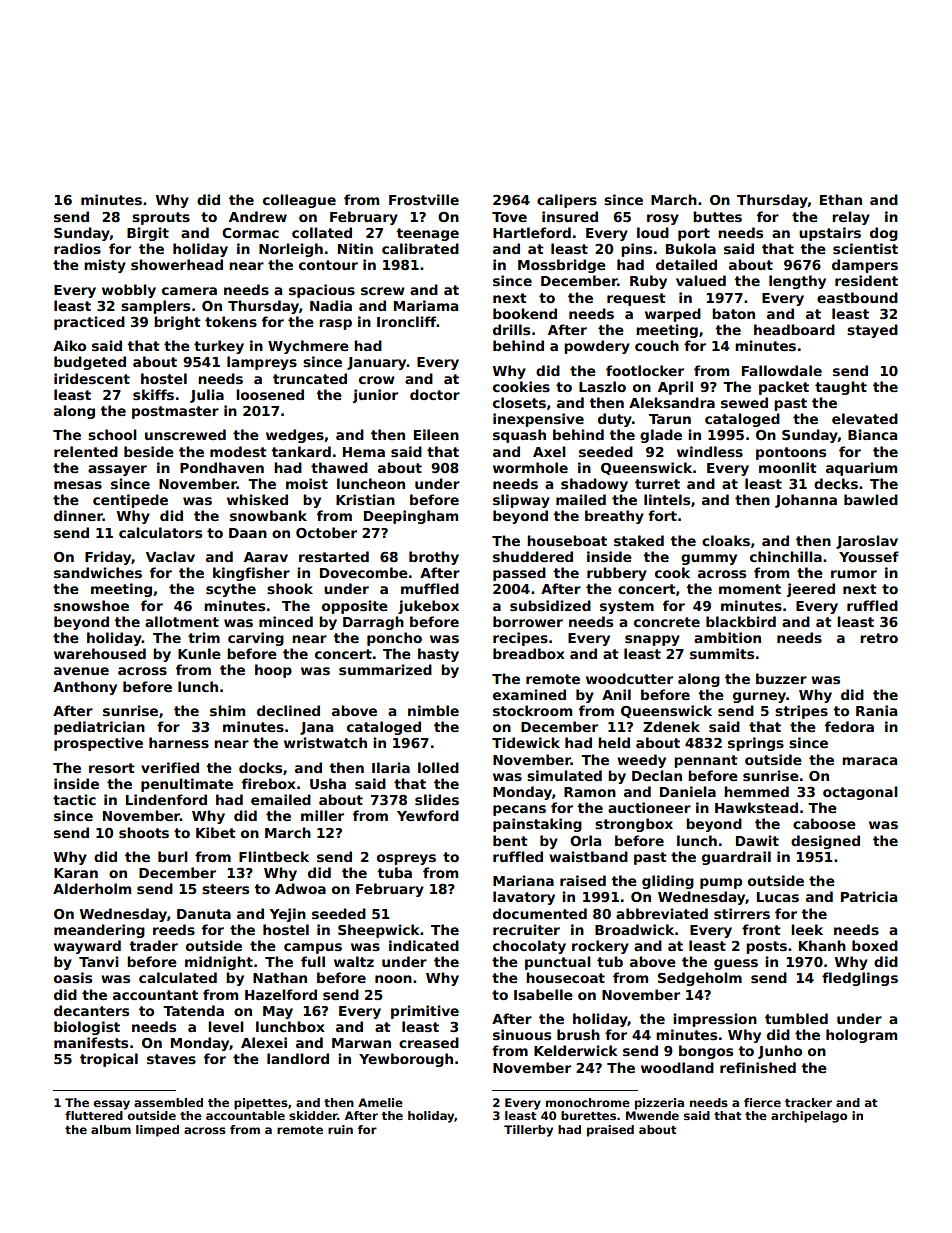 This page has width=952, height=1233. I want to click on maraca, so click(869, 761).
